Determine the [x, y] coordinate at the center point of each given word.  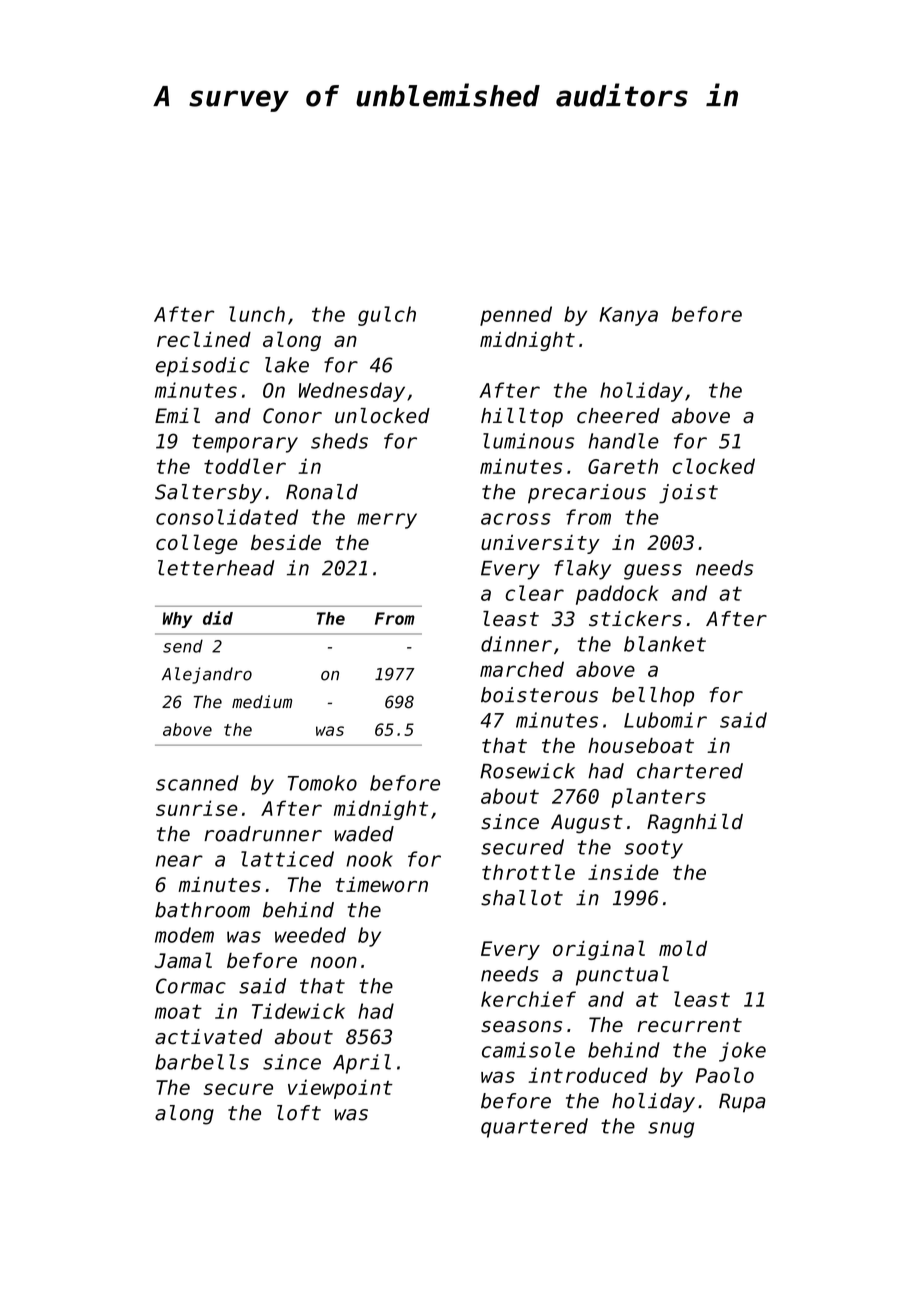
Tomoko [322, 783]
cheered [618, 416]
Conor [292, 416]
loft [299, 1113]
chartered [690, 771]
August [587, 824]
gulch [387, 316]
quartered [534, 1128]
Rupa [742, 1103]
